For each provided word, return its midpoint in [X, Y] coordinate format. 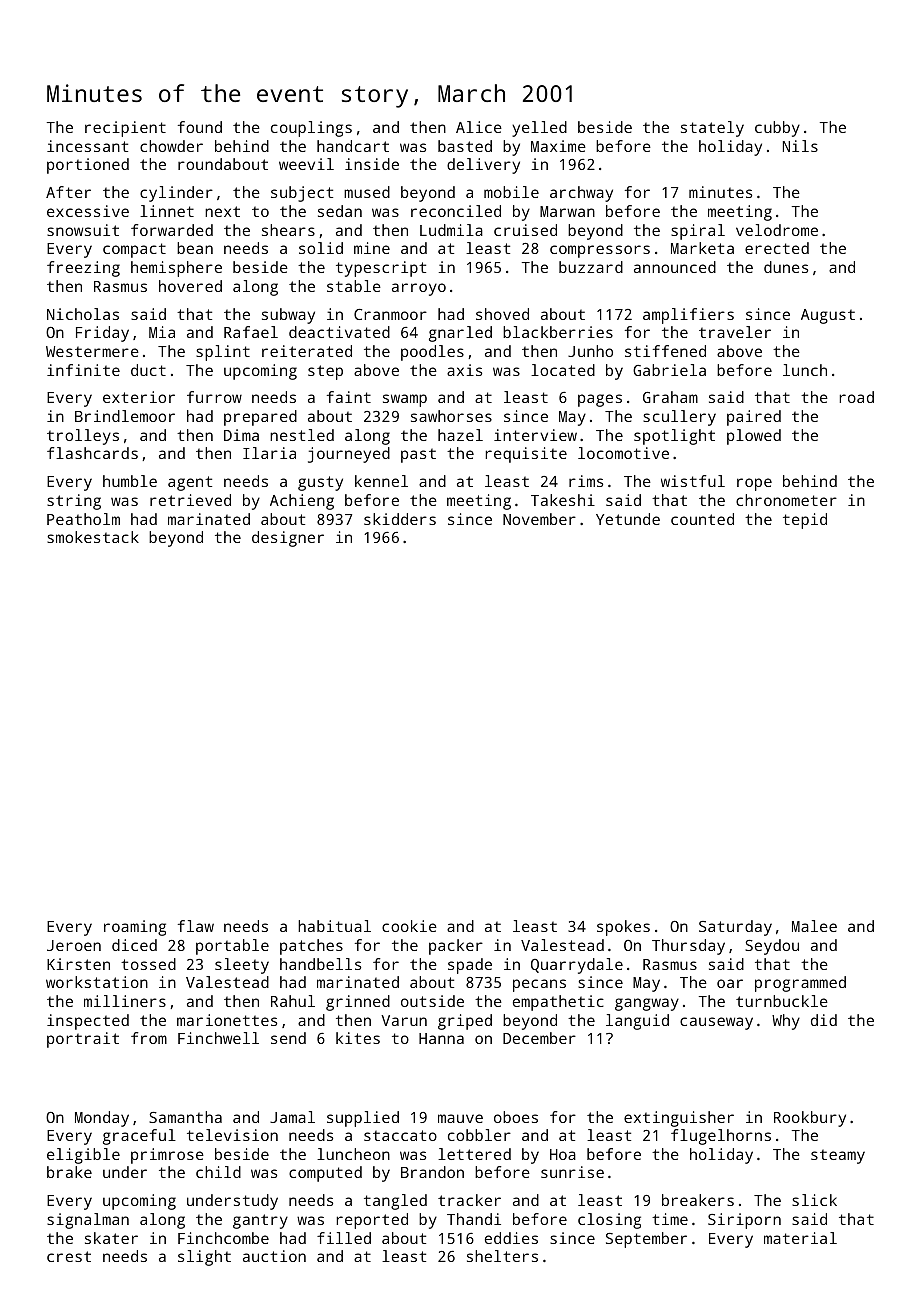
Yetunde [628, 519]
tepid [805, 521]
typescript [381, 269]
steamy [838, 1156]
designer [288, 539]
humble [130, 481]
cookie [409, 926]
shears [288, 230]
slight [204, 1258]
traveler [735, 332]
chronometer [786, 500]
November [539, 519]
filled [344, 1238]
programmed [800, 984]
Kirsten [78, 964]
